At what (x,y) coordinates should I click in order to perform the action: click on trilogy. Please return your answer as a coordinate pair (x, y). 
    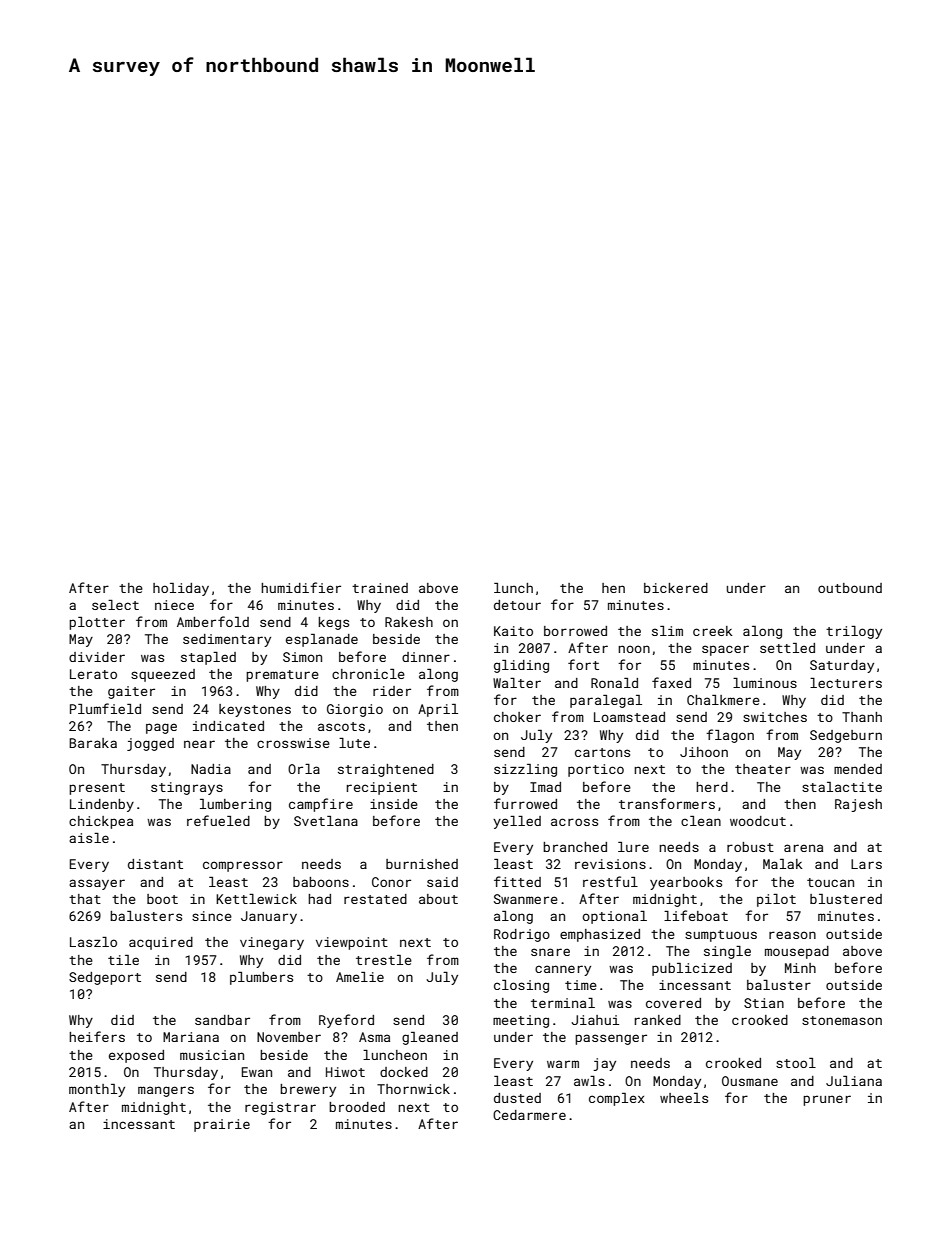
    Looking at the image, I should click on (854, 632).
